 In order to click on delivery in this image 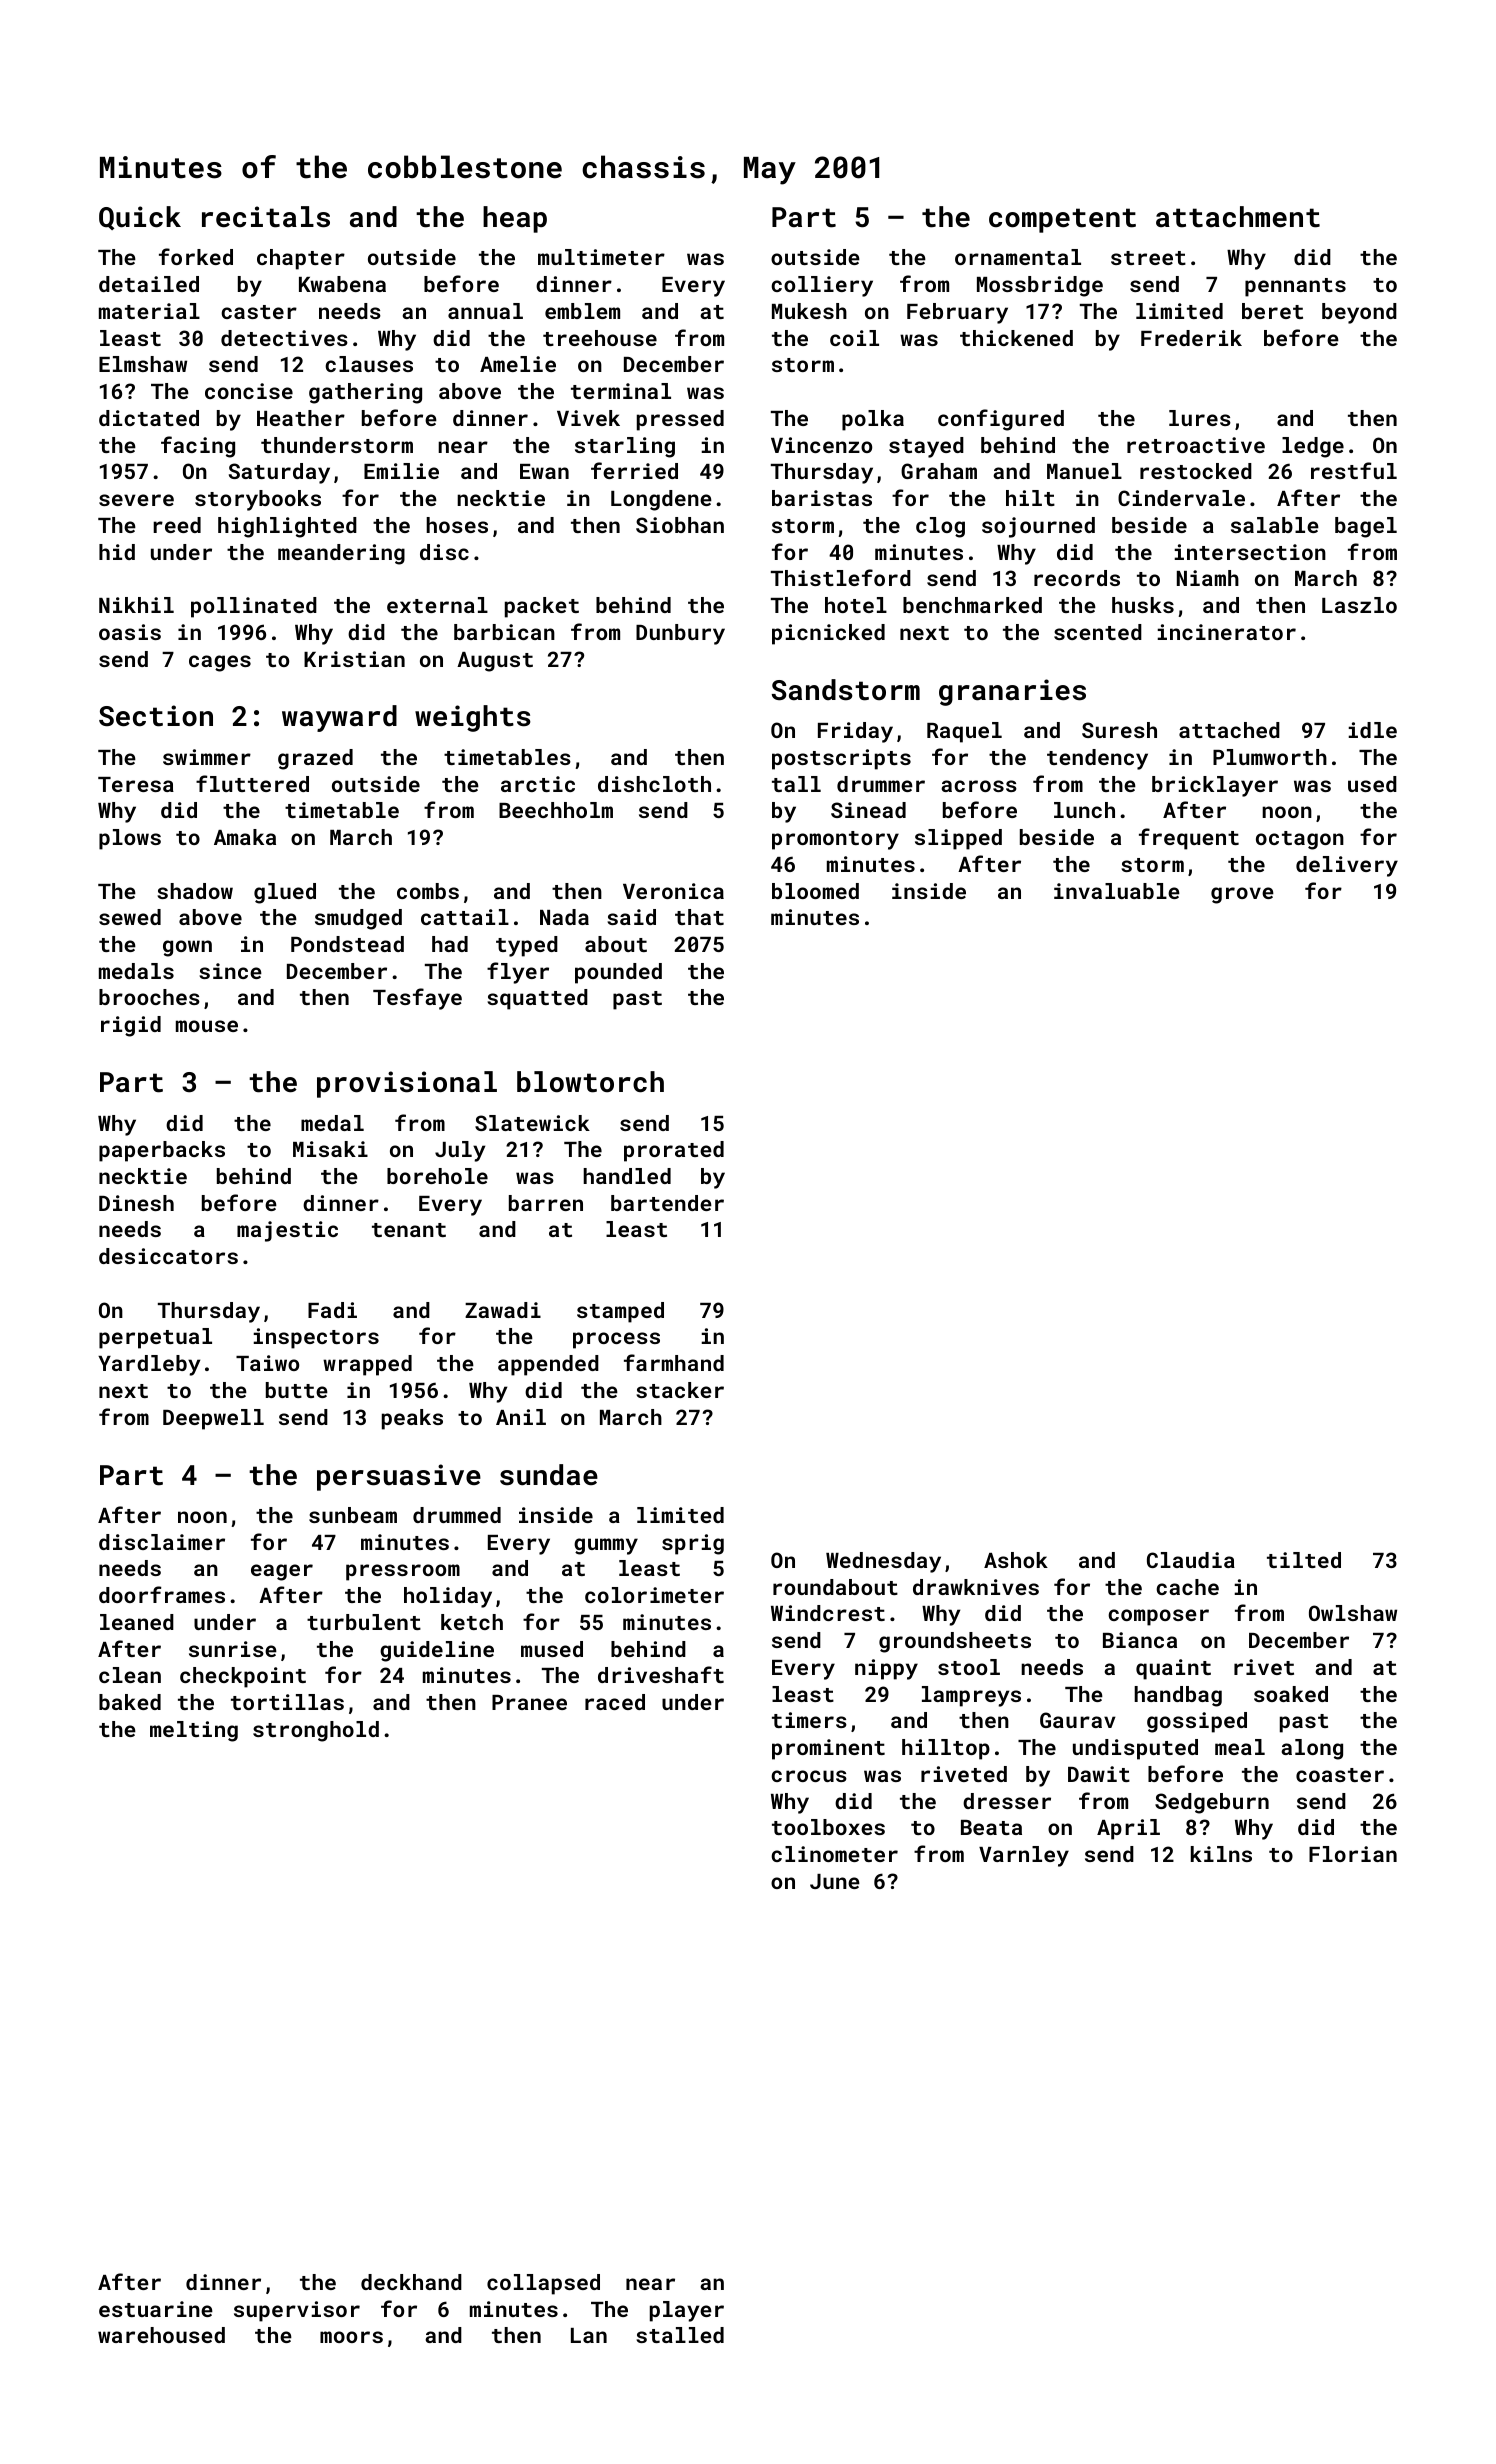, I will do `click(1347, 866)`.
